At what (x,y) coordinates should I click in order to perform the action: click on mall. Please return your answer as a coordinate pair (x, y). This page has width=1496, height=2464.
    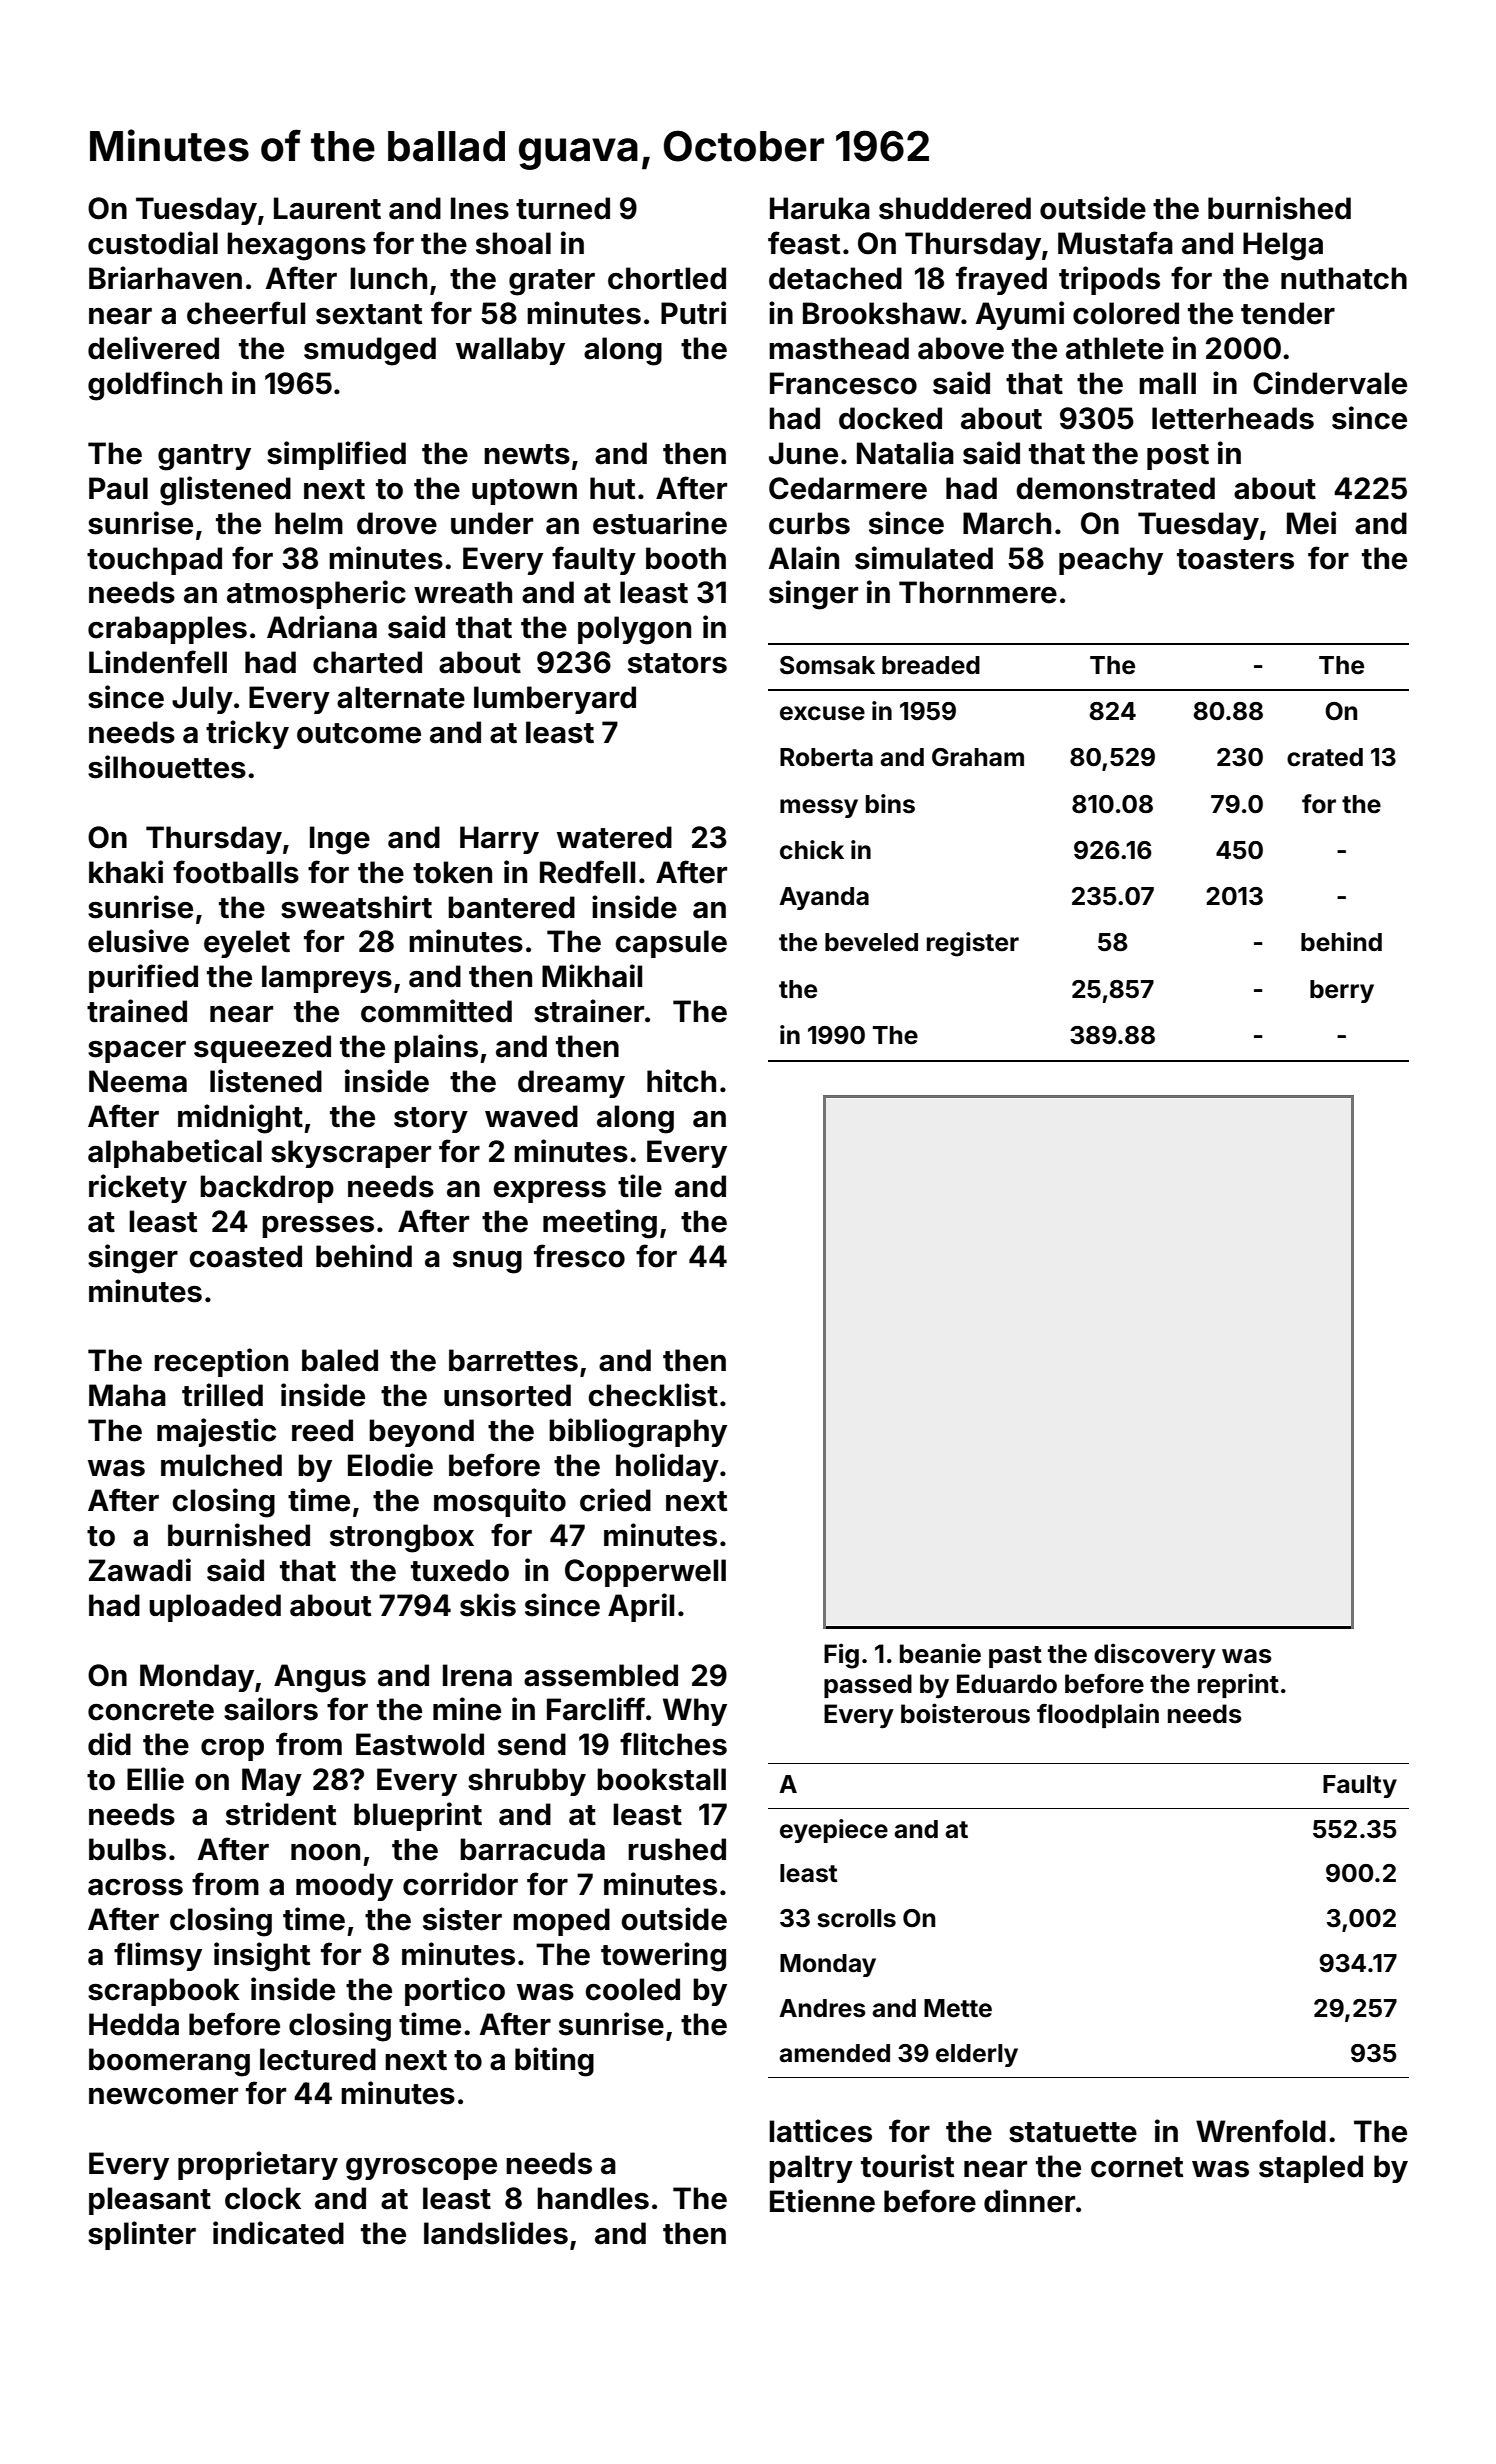
    Looking at the image, I should click on (1167, 383).
